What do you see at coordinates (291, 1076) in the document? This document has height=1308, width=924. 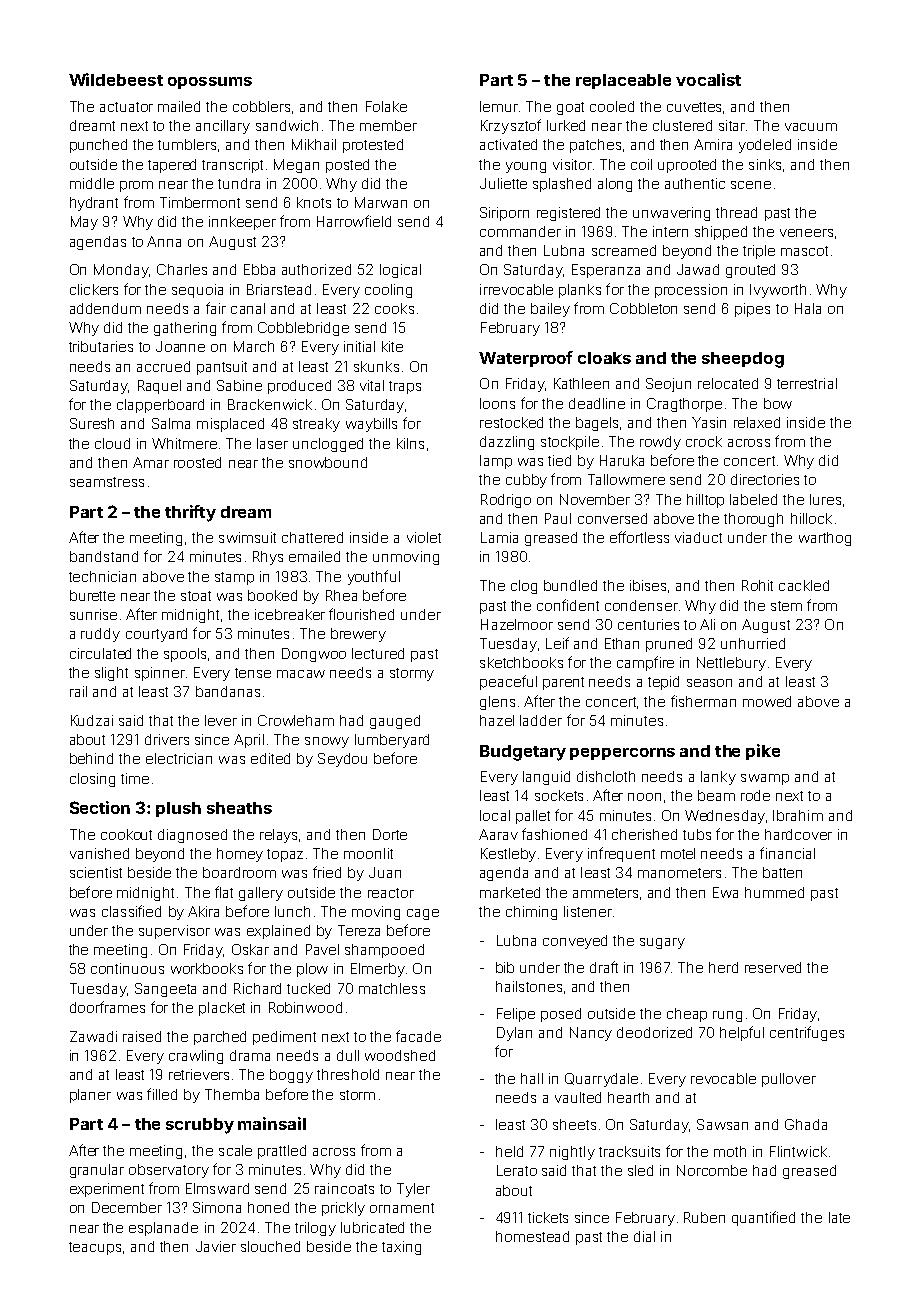 I see `boggy` at bounding box center [291, 1076].
